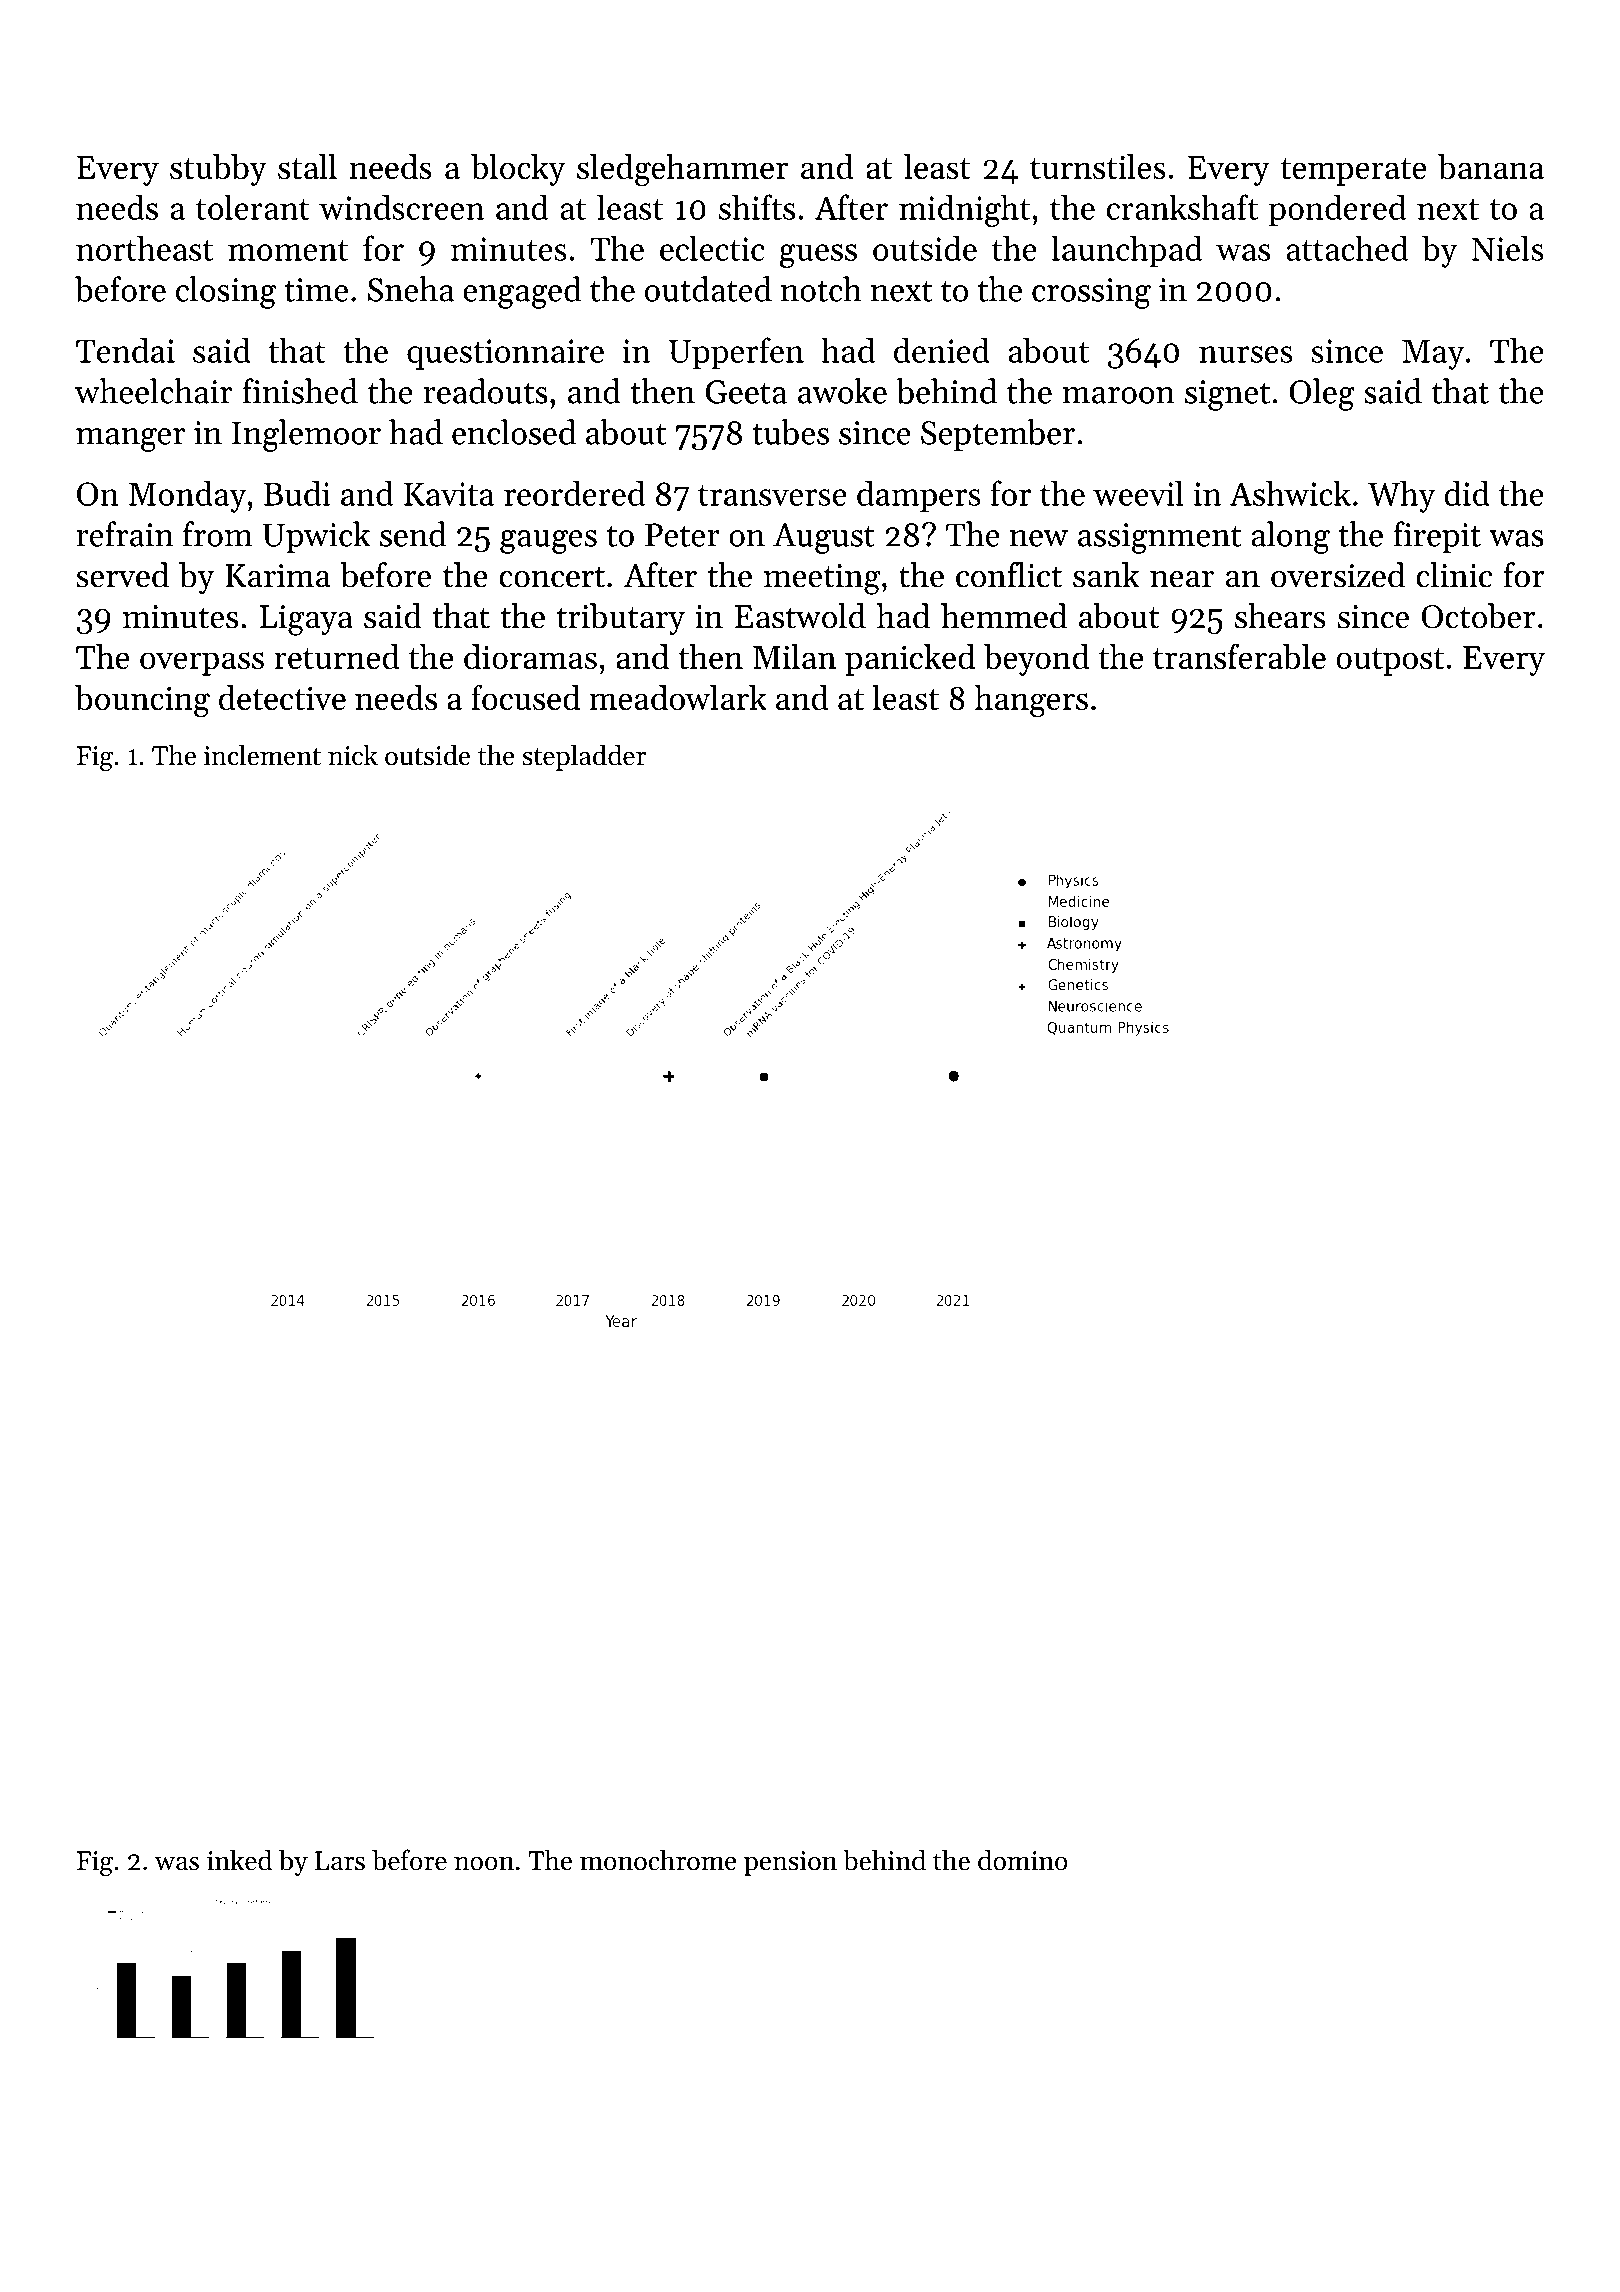 This image has height=2292, width=1620. Describe the element at coordinates (411, 289) in the image. I see `Sneha` at that location.
